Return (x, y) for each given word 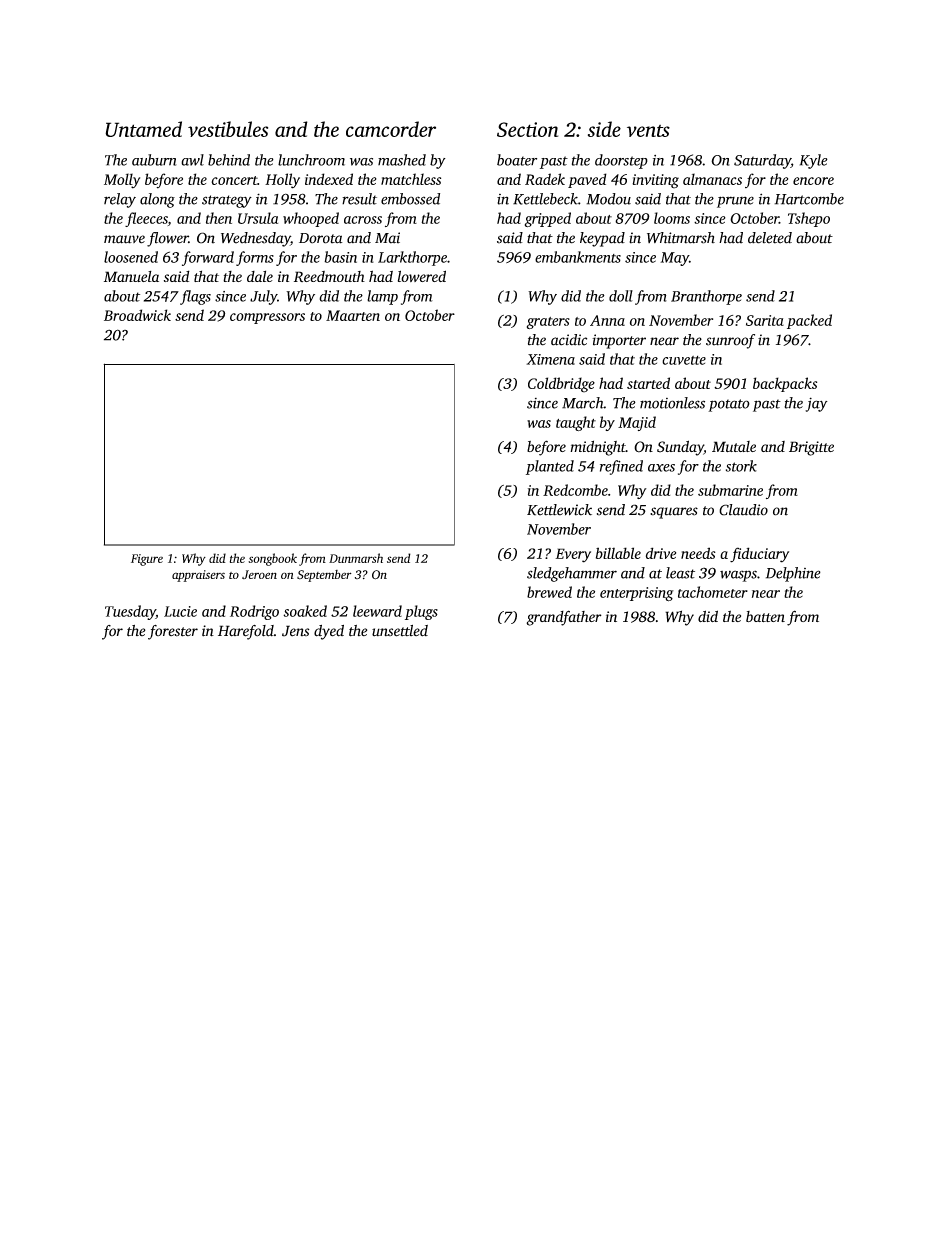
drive (661, 553)
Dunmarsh (356, 558)
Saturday (762, 161)
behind (229, 160)
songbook (272, 559)
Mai (387, 238)
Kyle (814, 161)
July (263, 297)
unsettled (400, 631)
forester (173, 632)
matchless (411, 179)
